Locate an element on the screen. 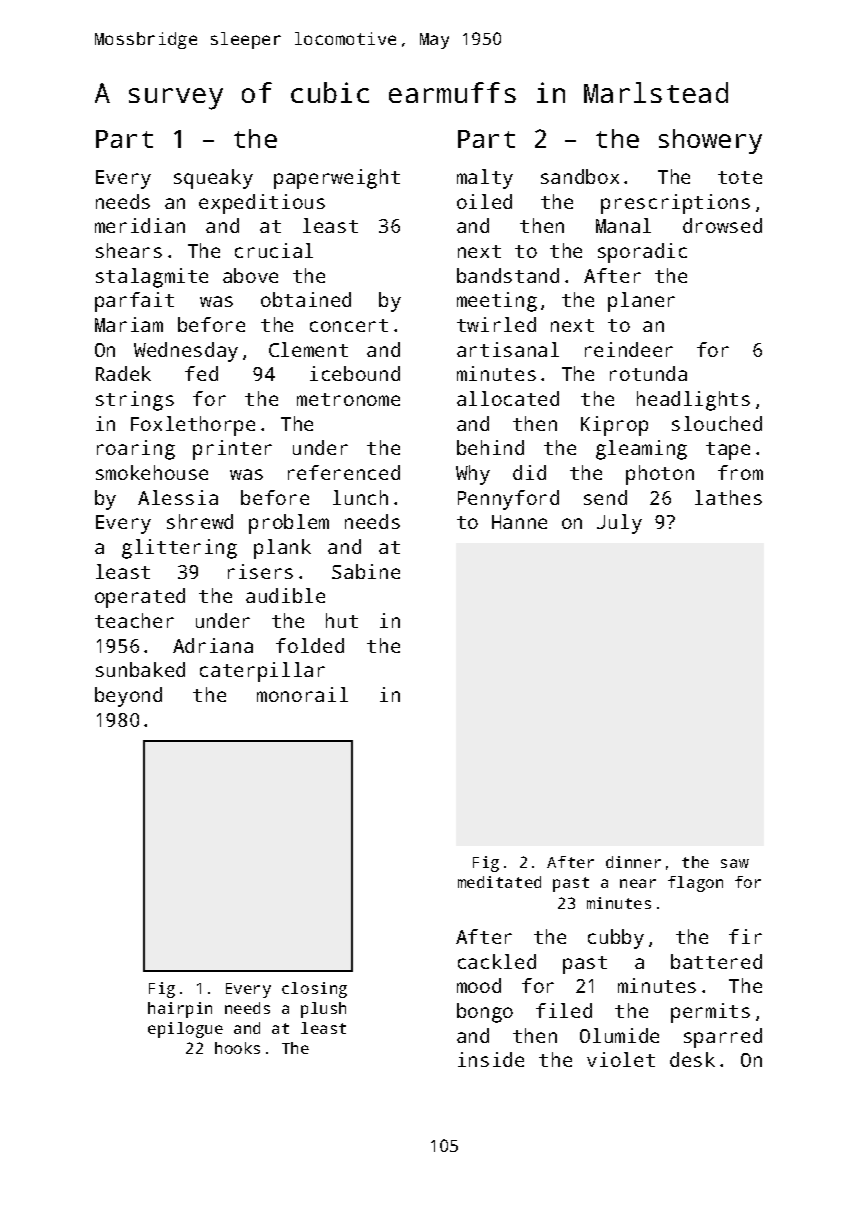  squeaky is located at coordinates (213, 179).
